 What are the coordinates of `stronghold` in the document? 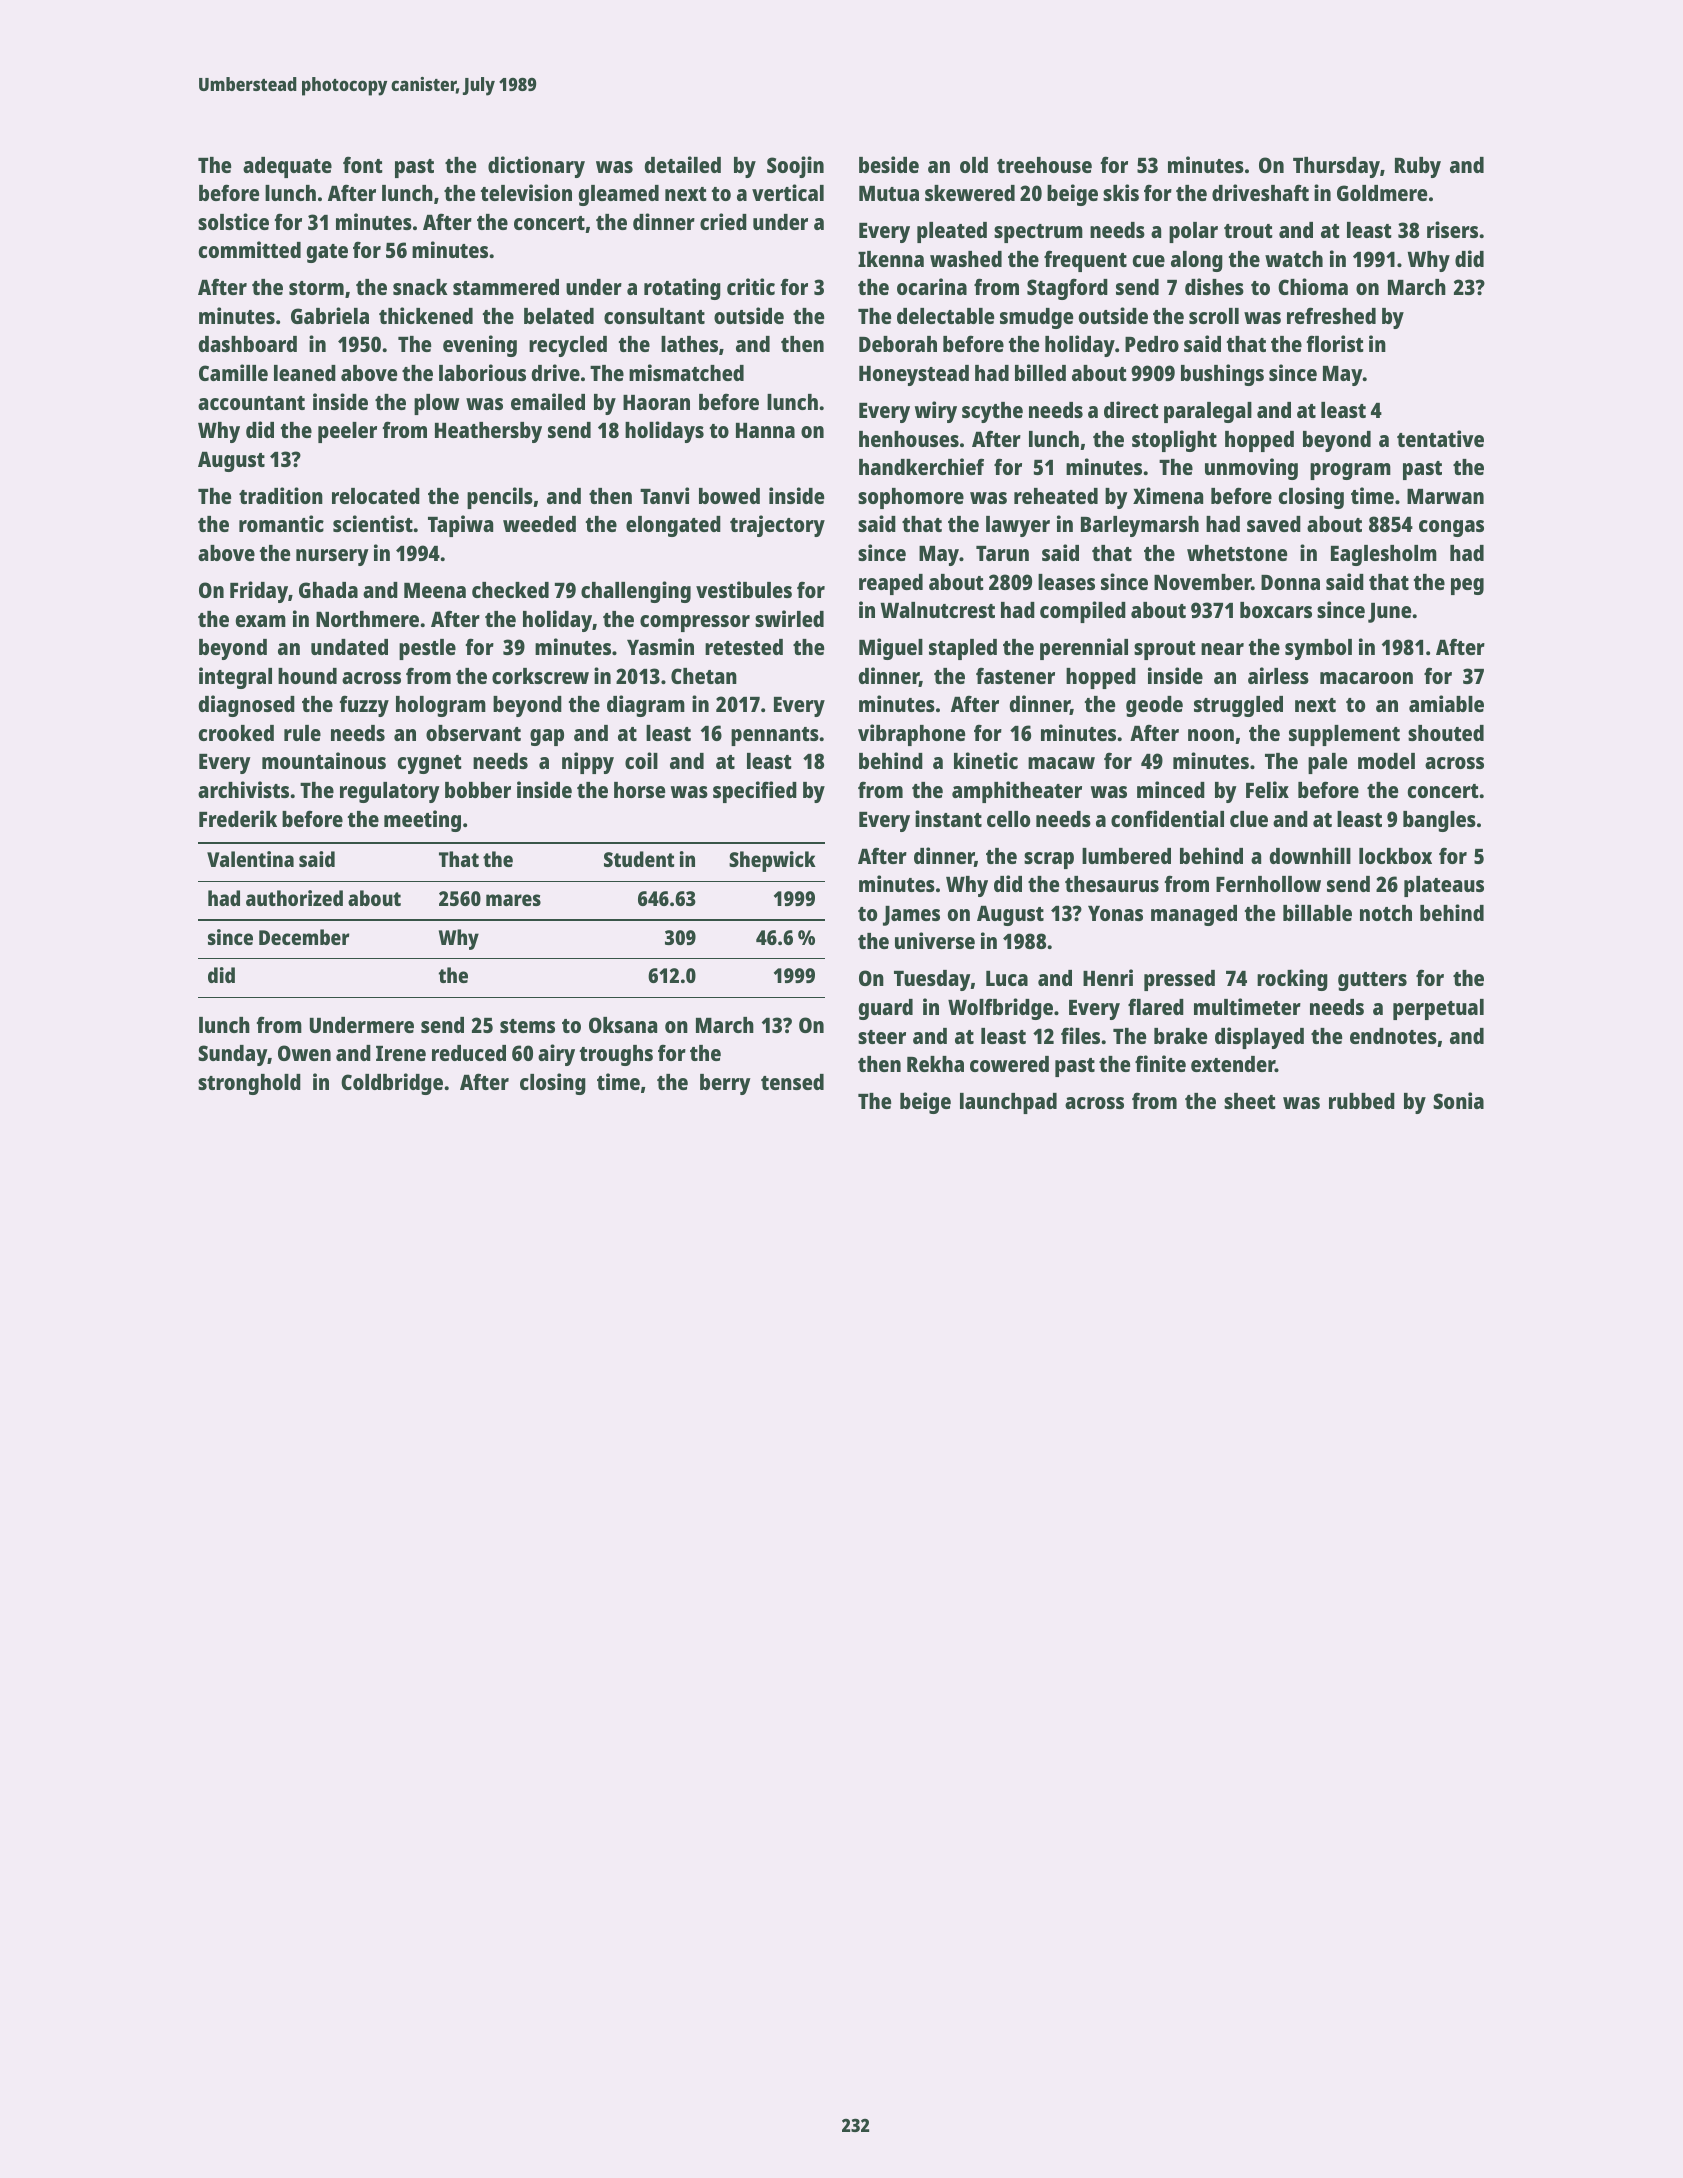 It's located at (249, 1084).
